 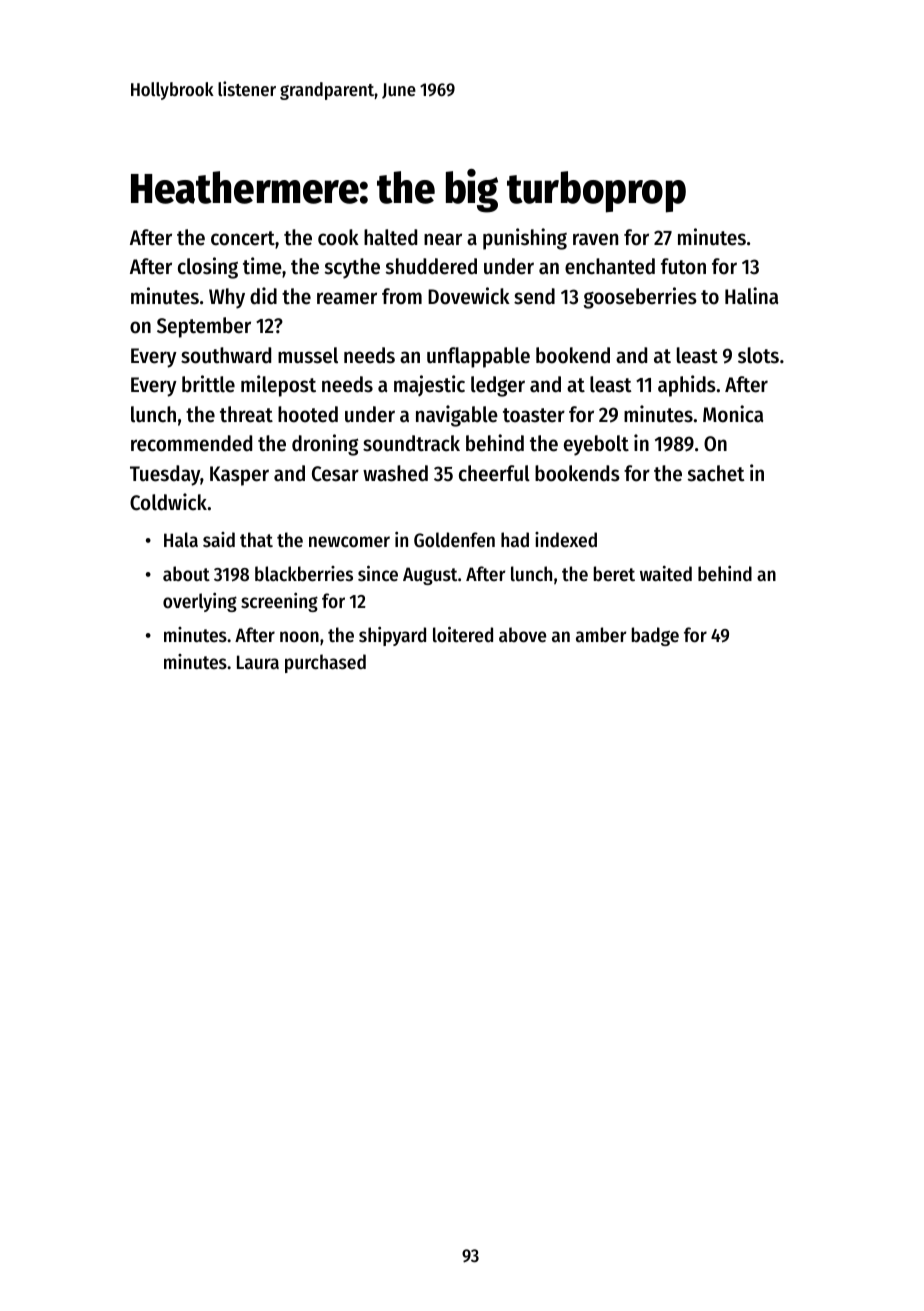 What do you see at coordinates (655, 636) in the document?
I see `badge` at bounding box center [655, 636].
